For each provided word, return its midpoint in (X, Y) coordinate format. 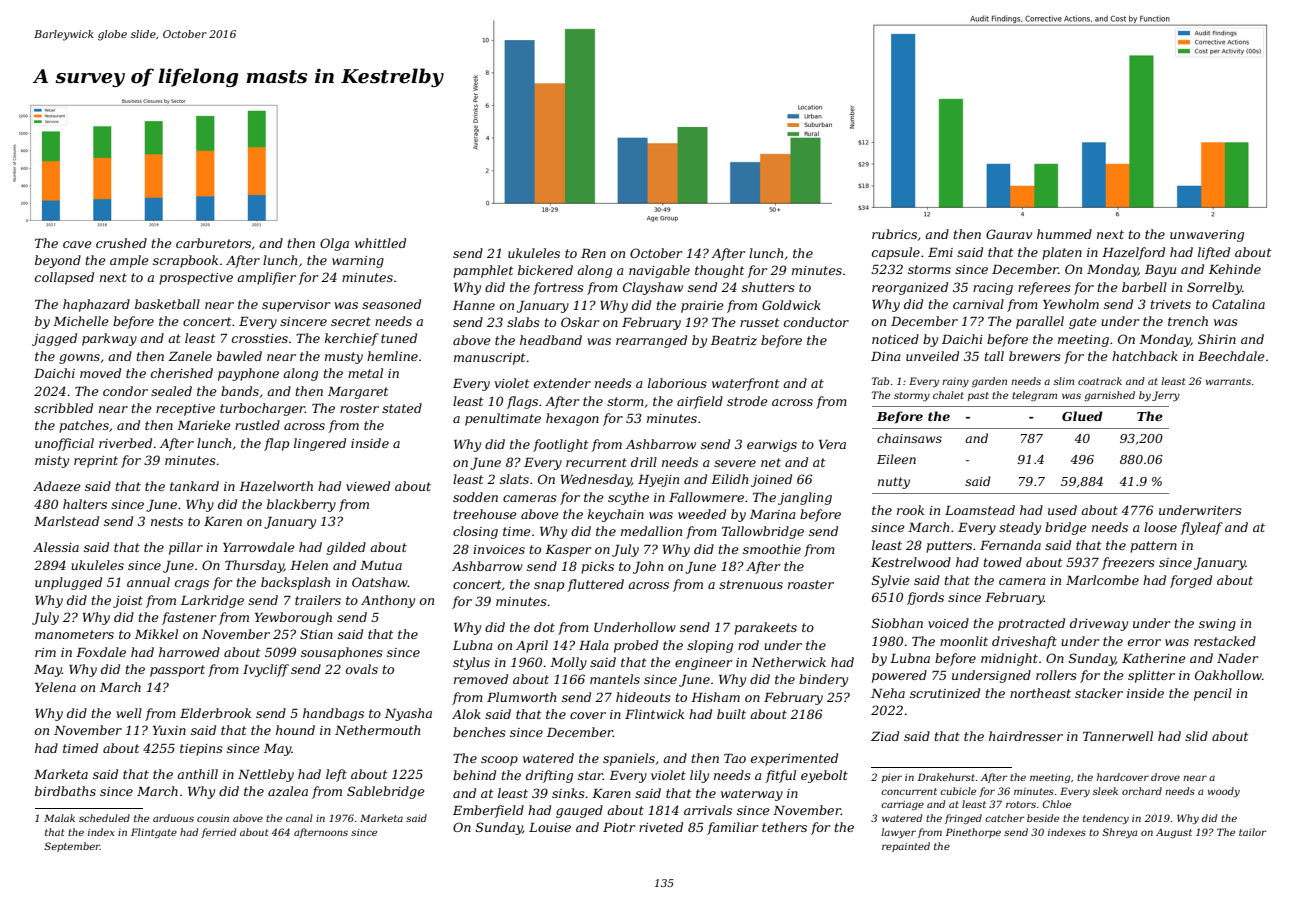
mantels (615, 679)
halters (85, 504)
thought (719, 271)
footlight (560, 445)
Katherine (1153, 658)
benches (479, 732)
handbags (333, 714)
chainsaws (909, 438)
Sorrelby (1214, 288)
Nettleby (266, 775)
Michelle (80, 321)
